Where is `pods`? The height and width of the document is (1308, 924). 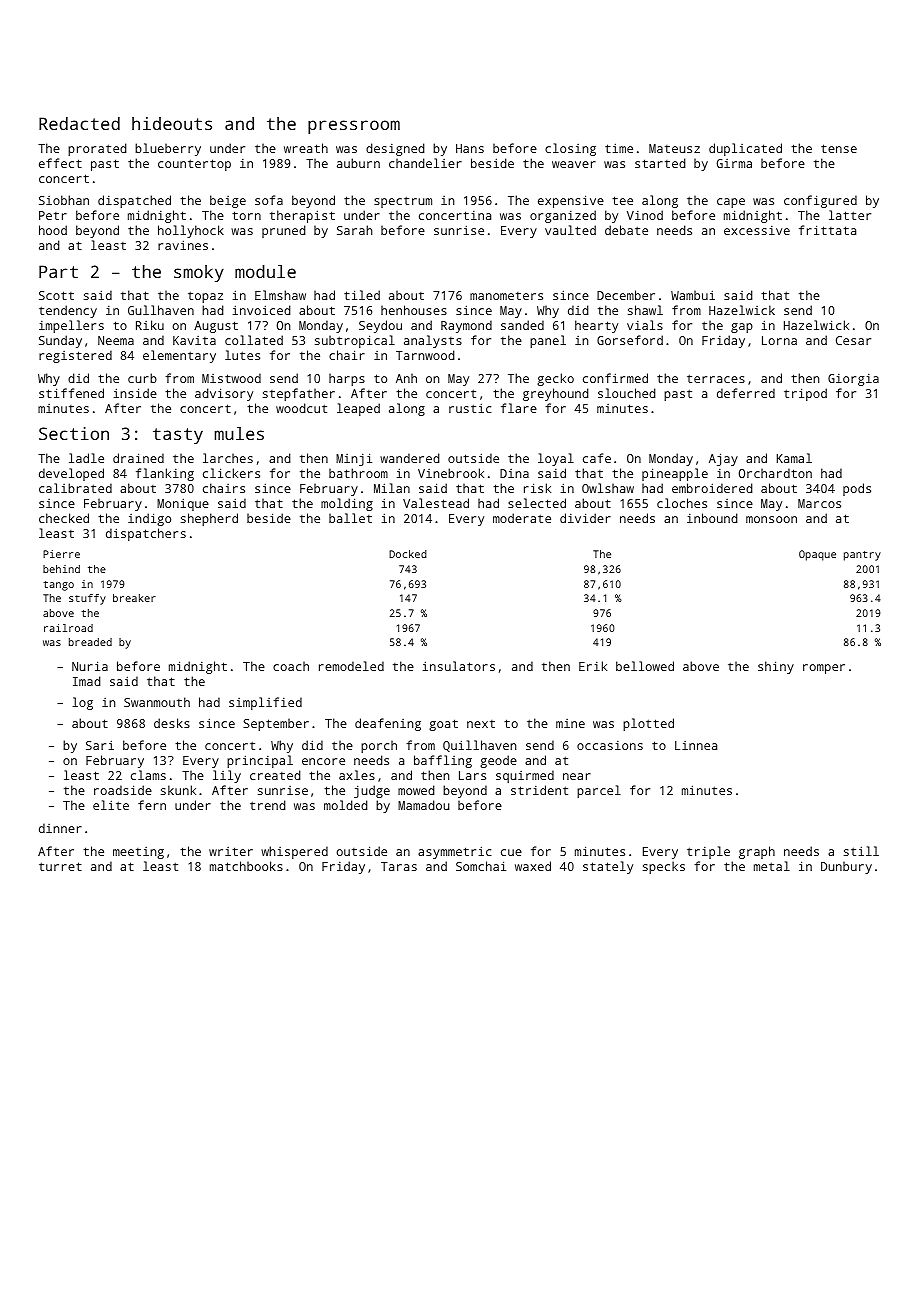 pods is located at coordinates (857, 489).
